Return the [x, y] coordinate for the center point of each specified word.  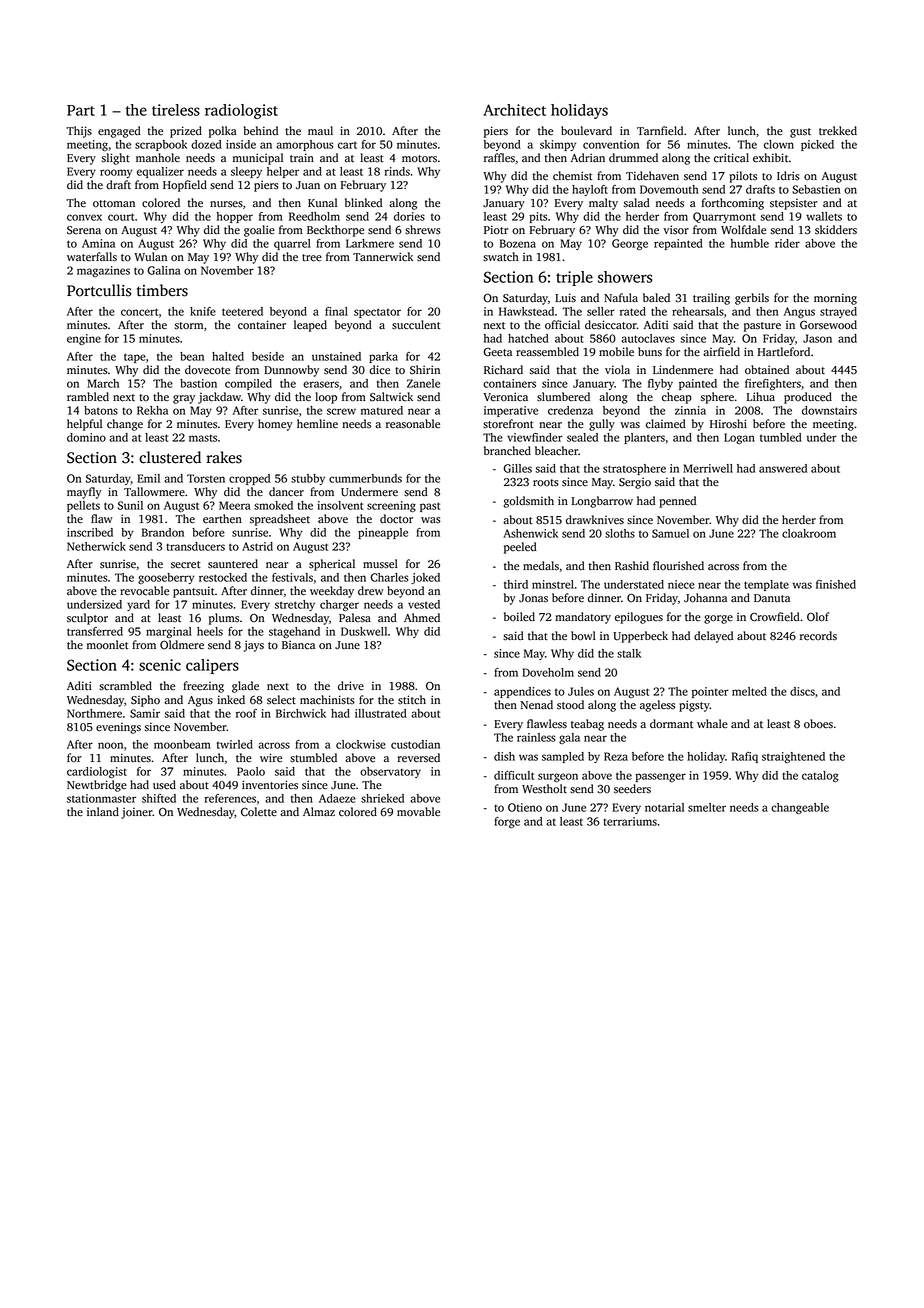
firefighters [773, 384]
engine [84, 339]
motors [419, 159]
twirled [235, 744]
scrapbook [161, 145]
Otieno [525, 807]
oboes [818, 724]
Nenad [536, 705]
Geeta [498, 352]
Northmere [94, 713]
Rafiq [745, 757]
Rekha [152, 410]
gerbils [752, 299]
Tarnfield [660, 131]
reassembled [547, 352]
